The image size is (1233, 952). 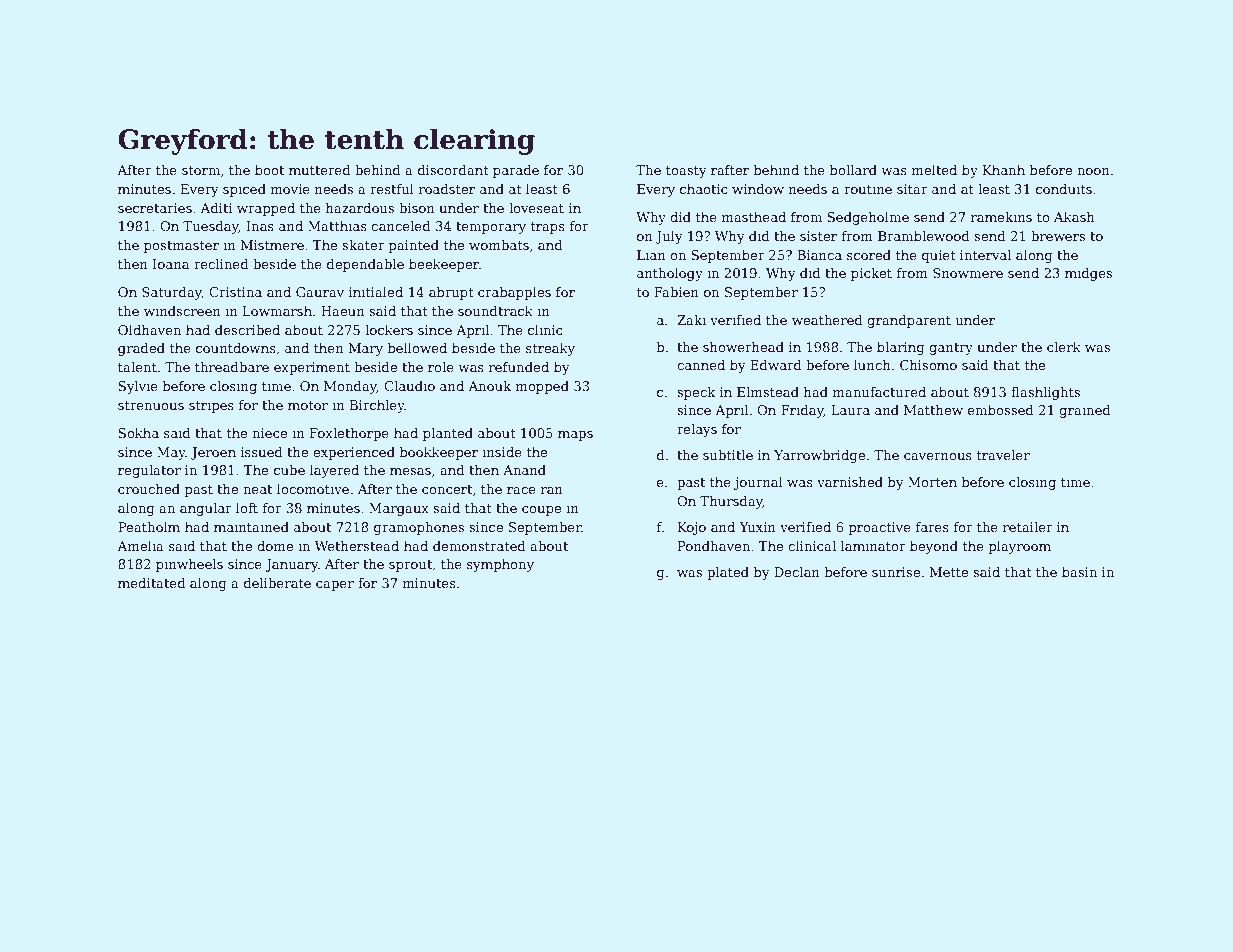 What do you see at coordinates (731, 502) in the screenshot?
I see `Thursday` at bounding box center [731, 502].
